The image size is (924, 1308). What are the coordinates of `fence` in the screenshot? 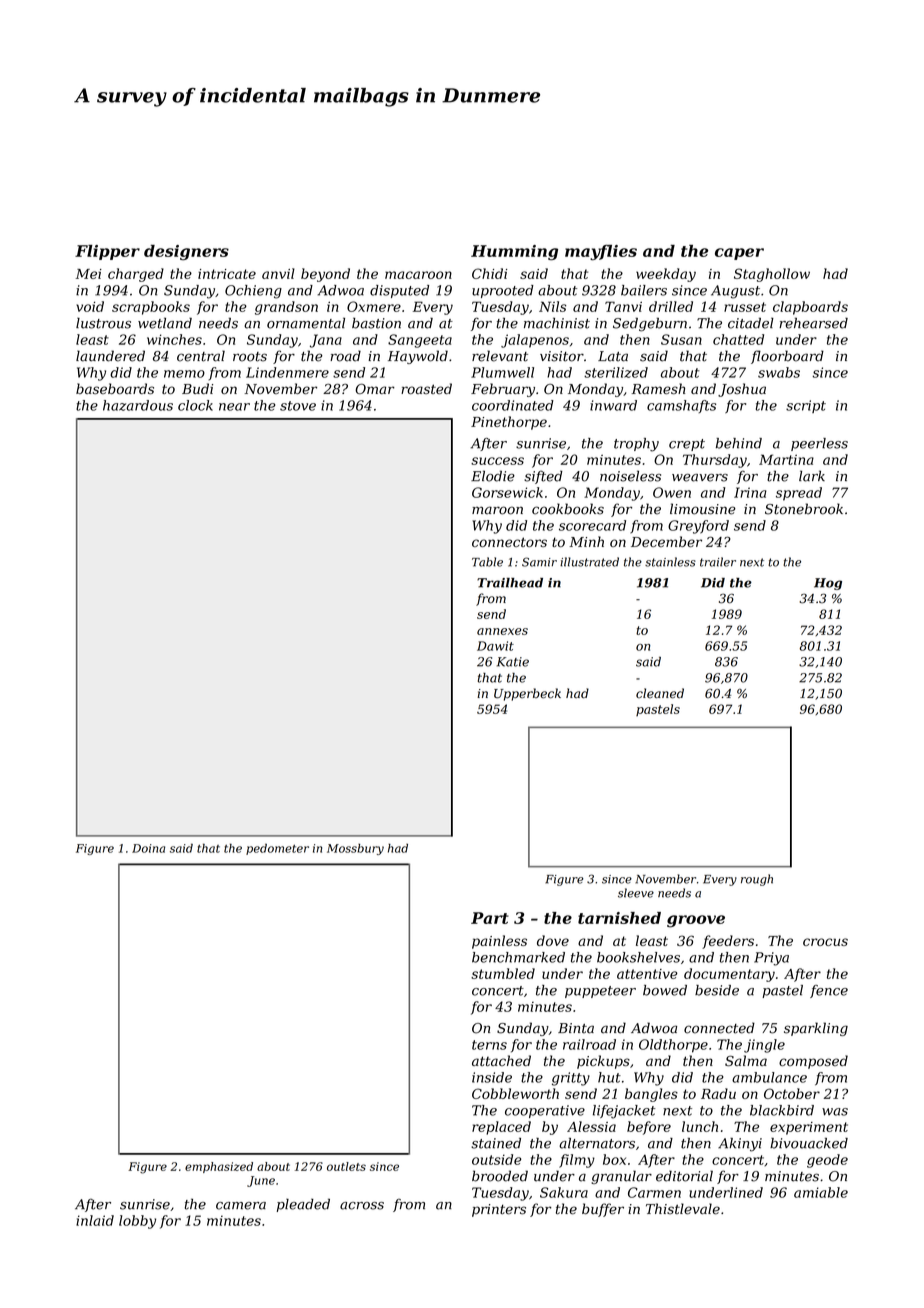 It's located at (829, 991).
